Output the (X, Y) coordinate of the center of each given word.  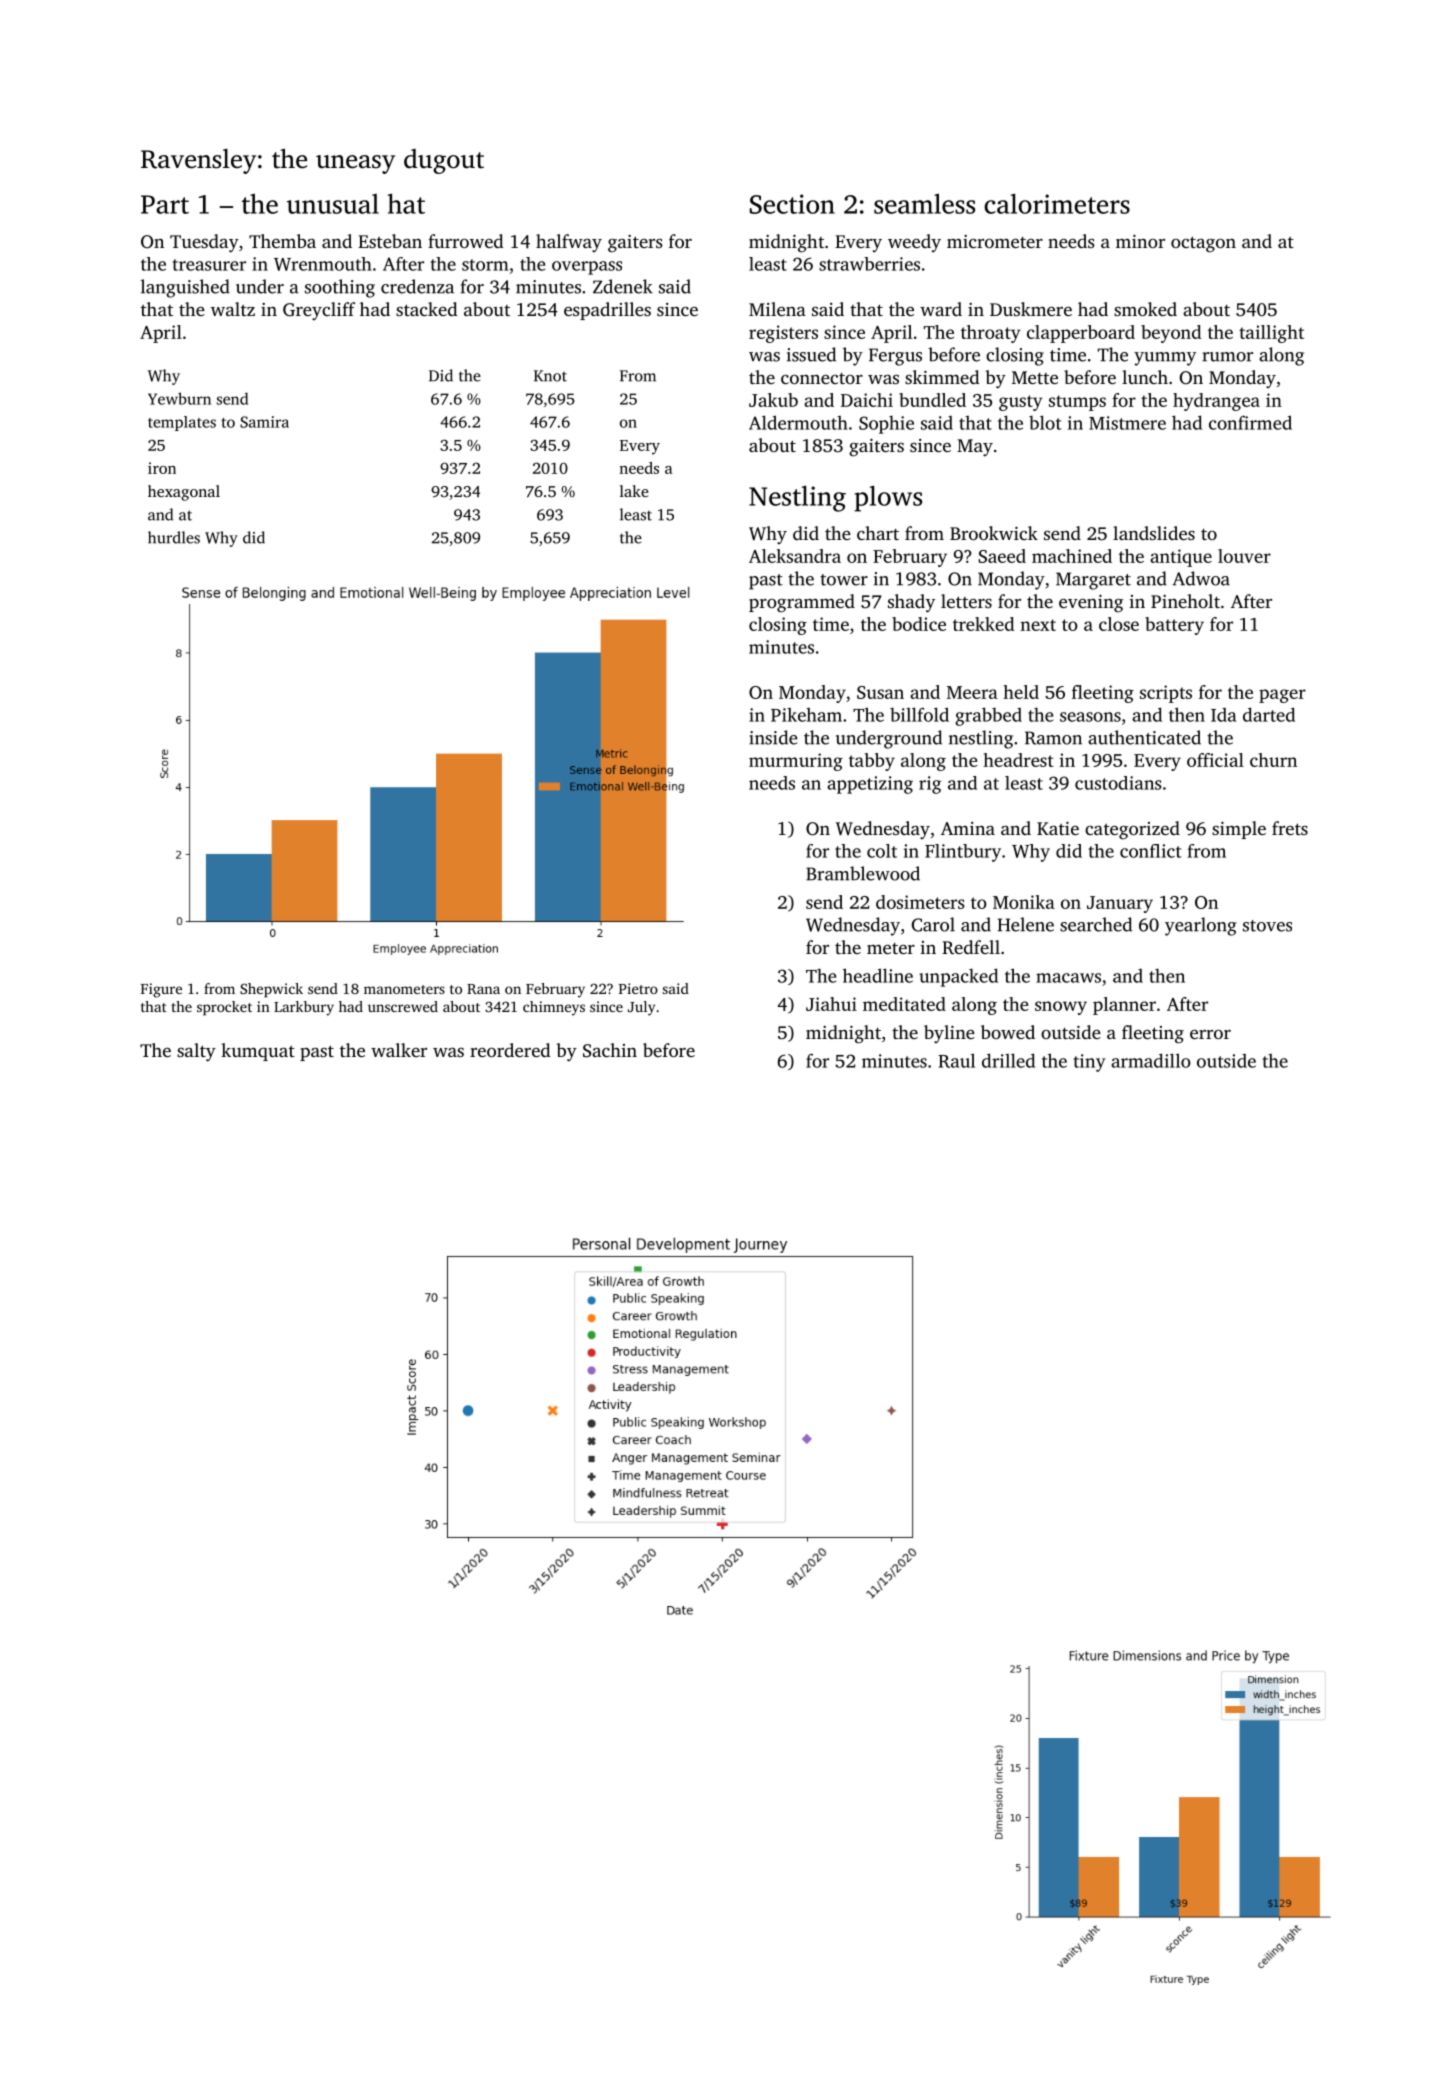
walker (399, 1050)
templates (182, 423)
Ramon (1053, 738)
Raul (956, 1060)
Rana (483, 989)
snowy (1061, 1008)
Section (792, 204)
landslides (1154, 533)
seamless (924, 204)
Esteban (390, 241)
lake (634, 491)
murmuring (796, 762)
